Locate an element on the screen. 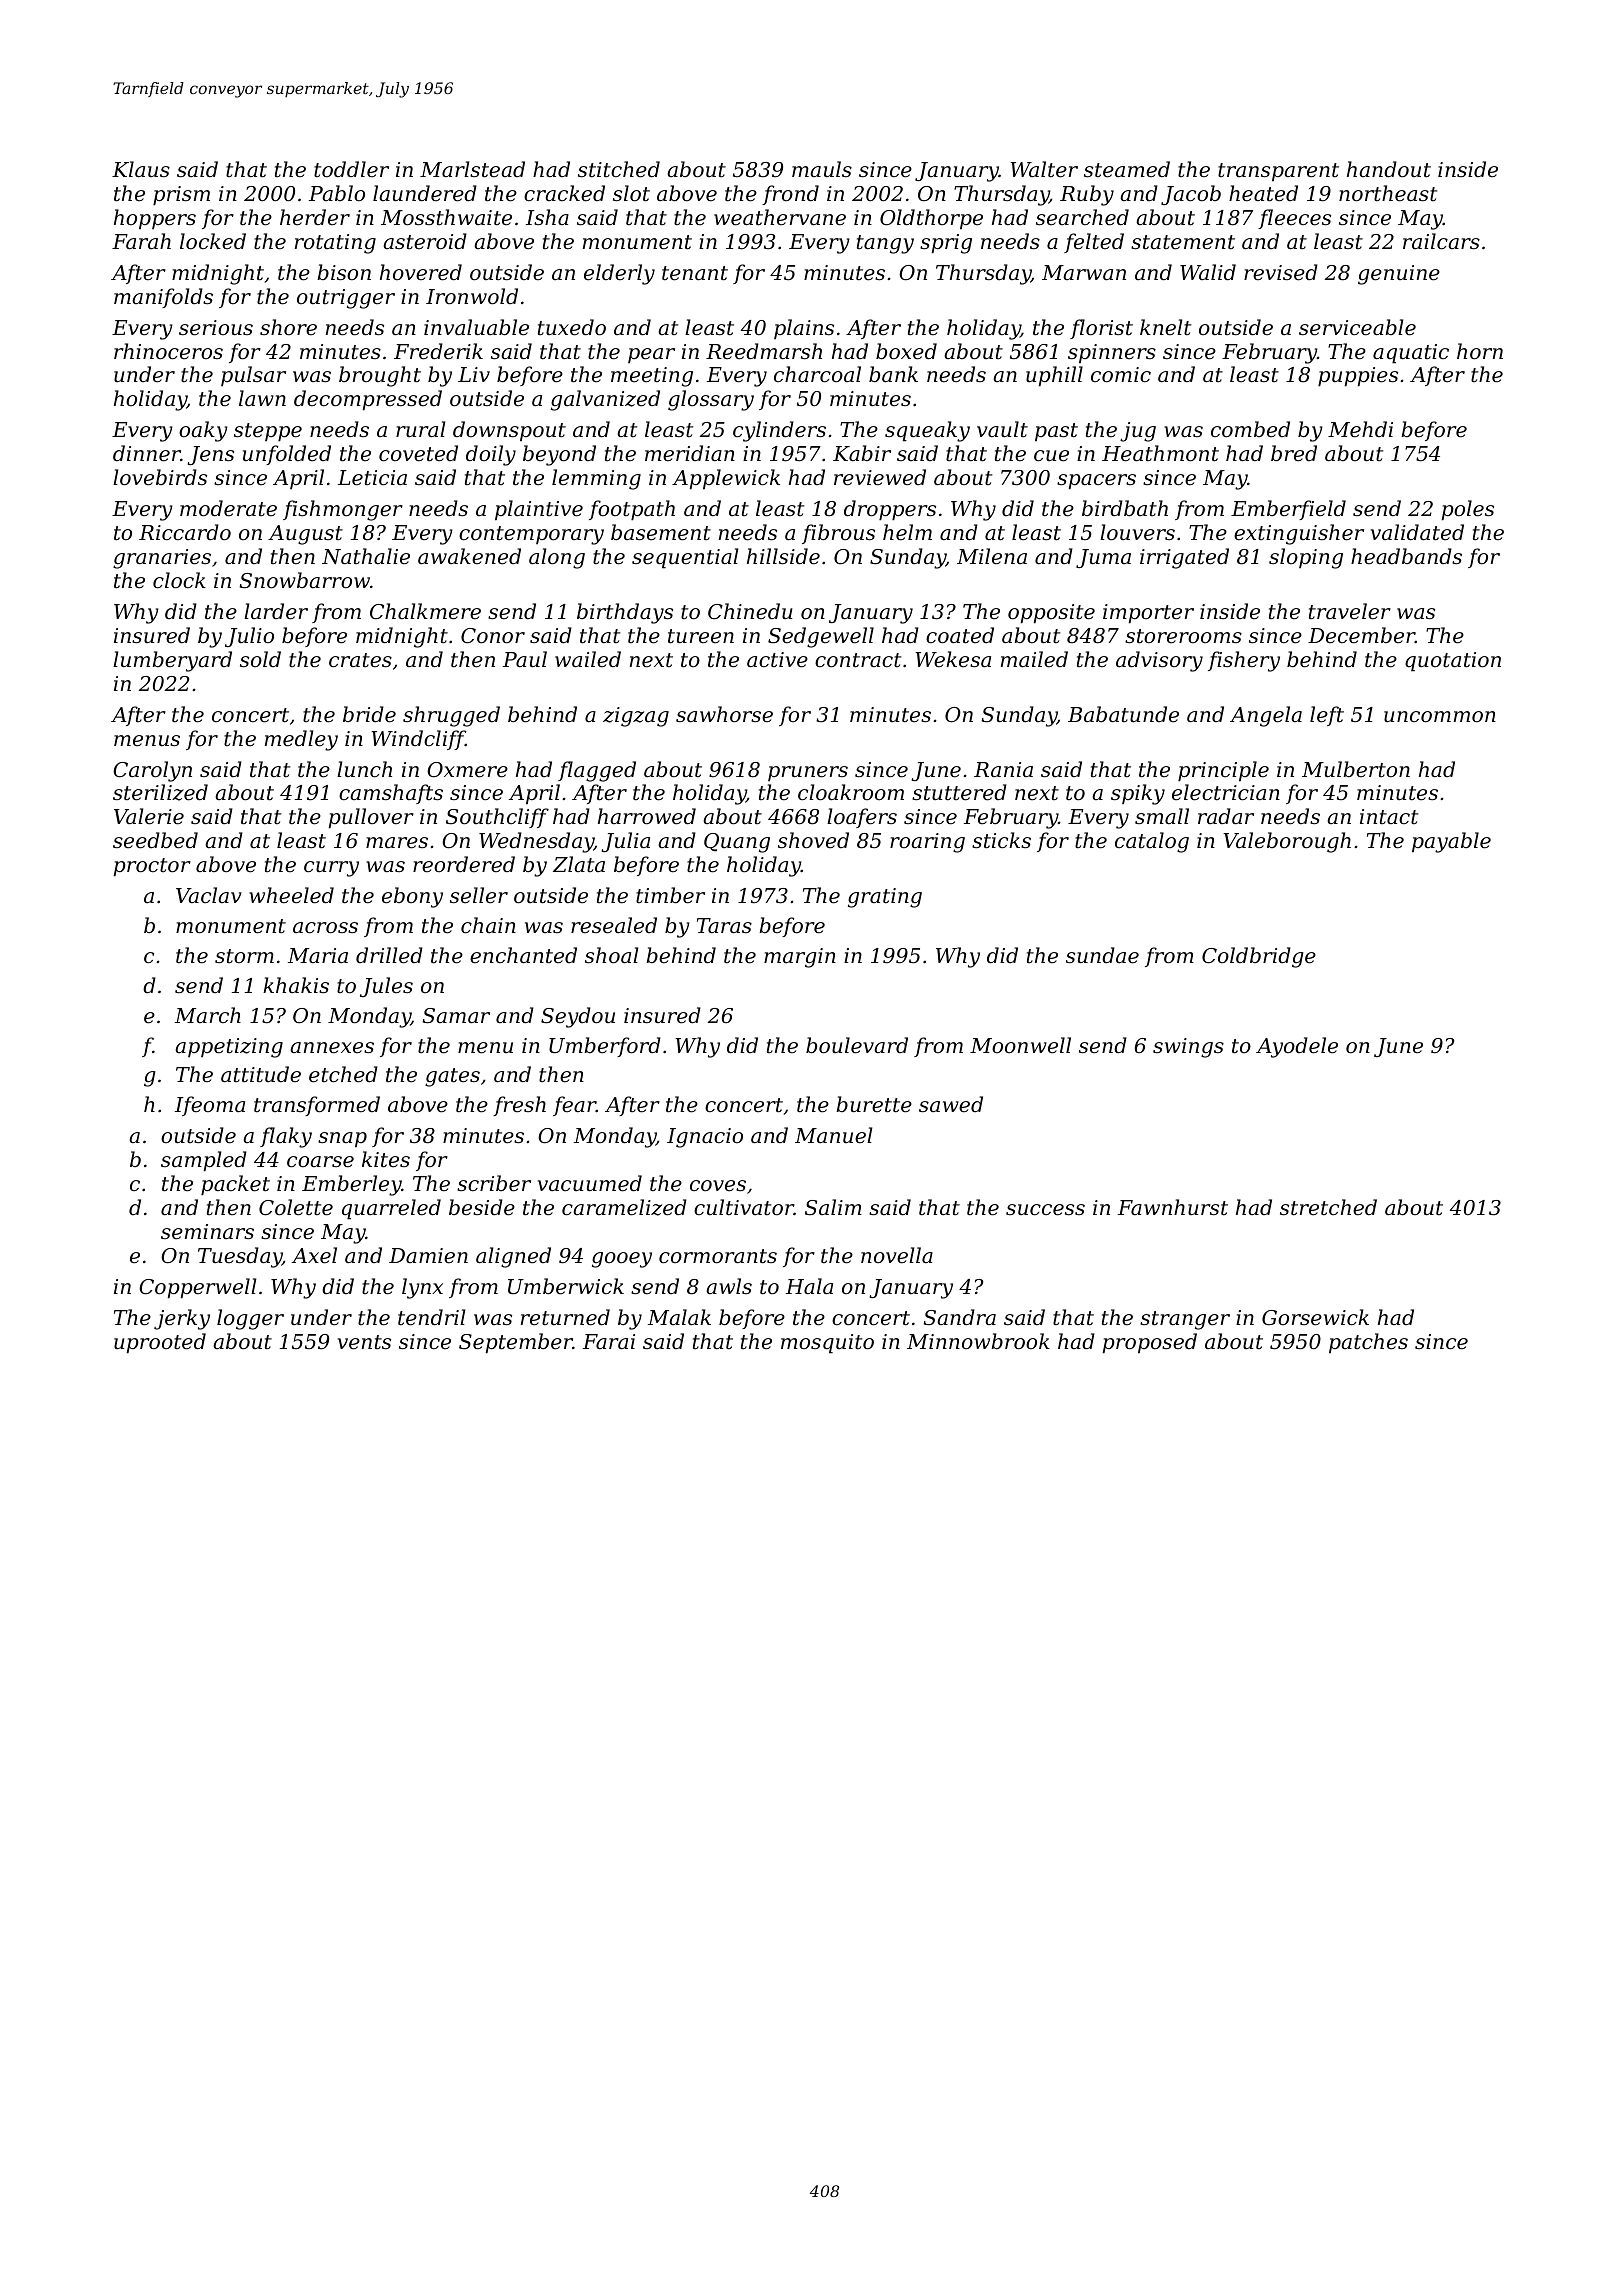 This screenshot has height=2292, width=1620. steamed is located at coordinates (1127, 169).
